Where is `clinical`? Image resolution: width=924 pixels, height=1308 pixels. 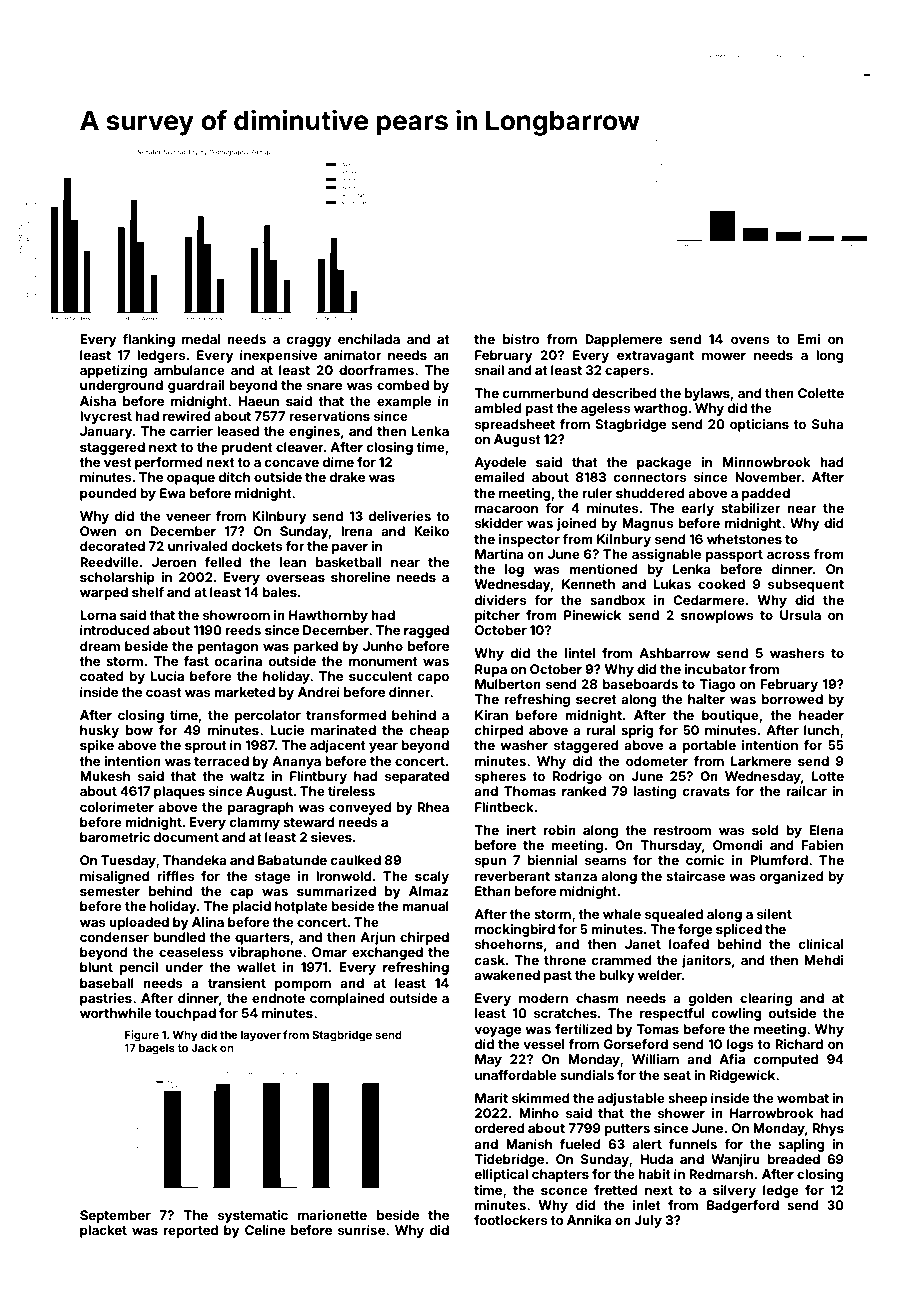 clinical is located at coordinates (821, 944).
